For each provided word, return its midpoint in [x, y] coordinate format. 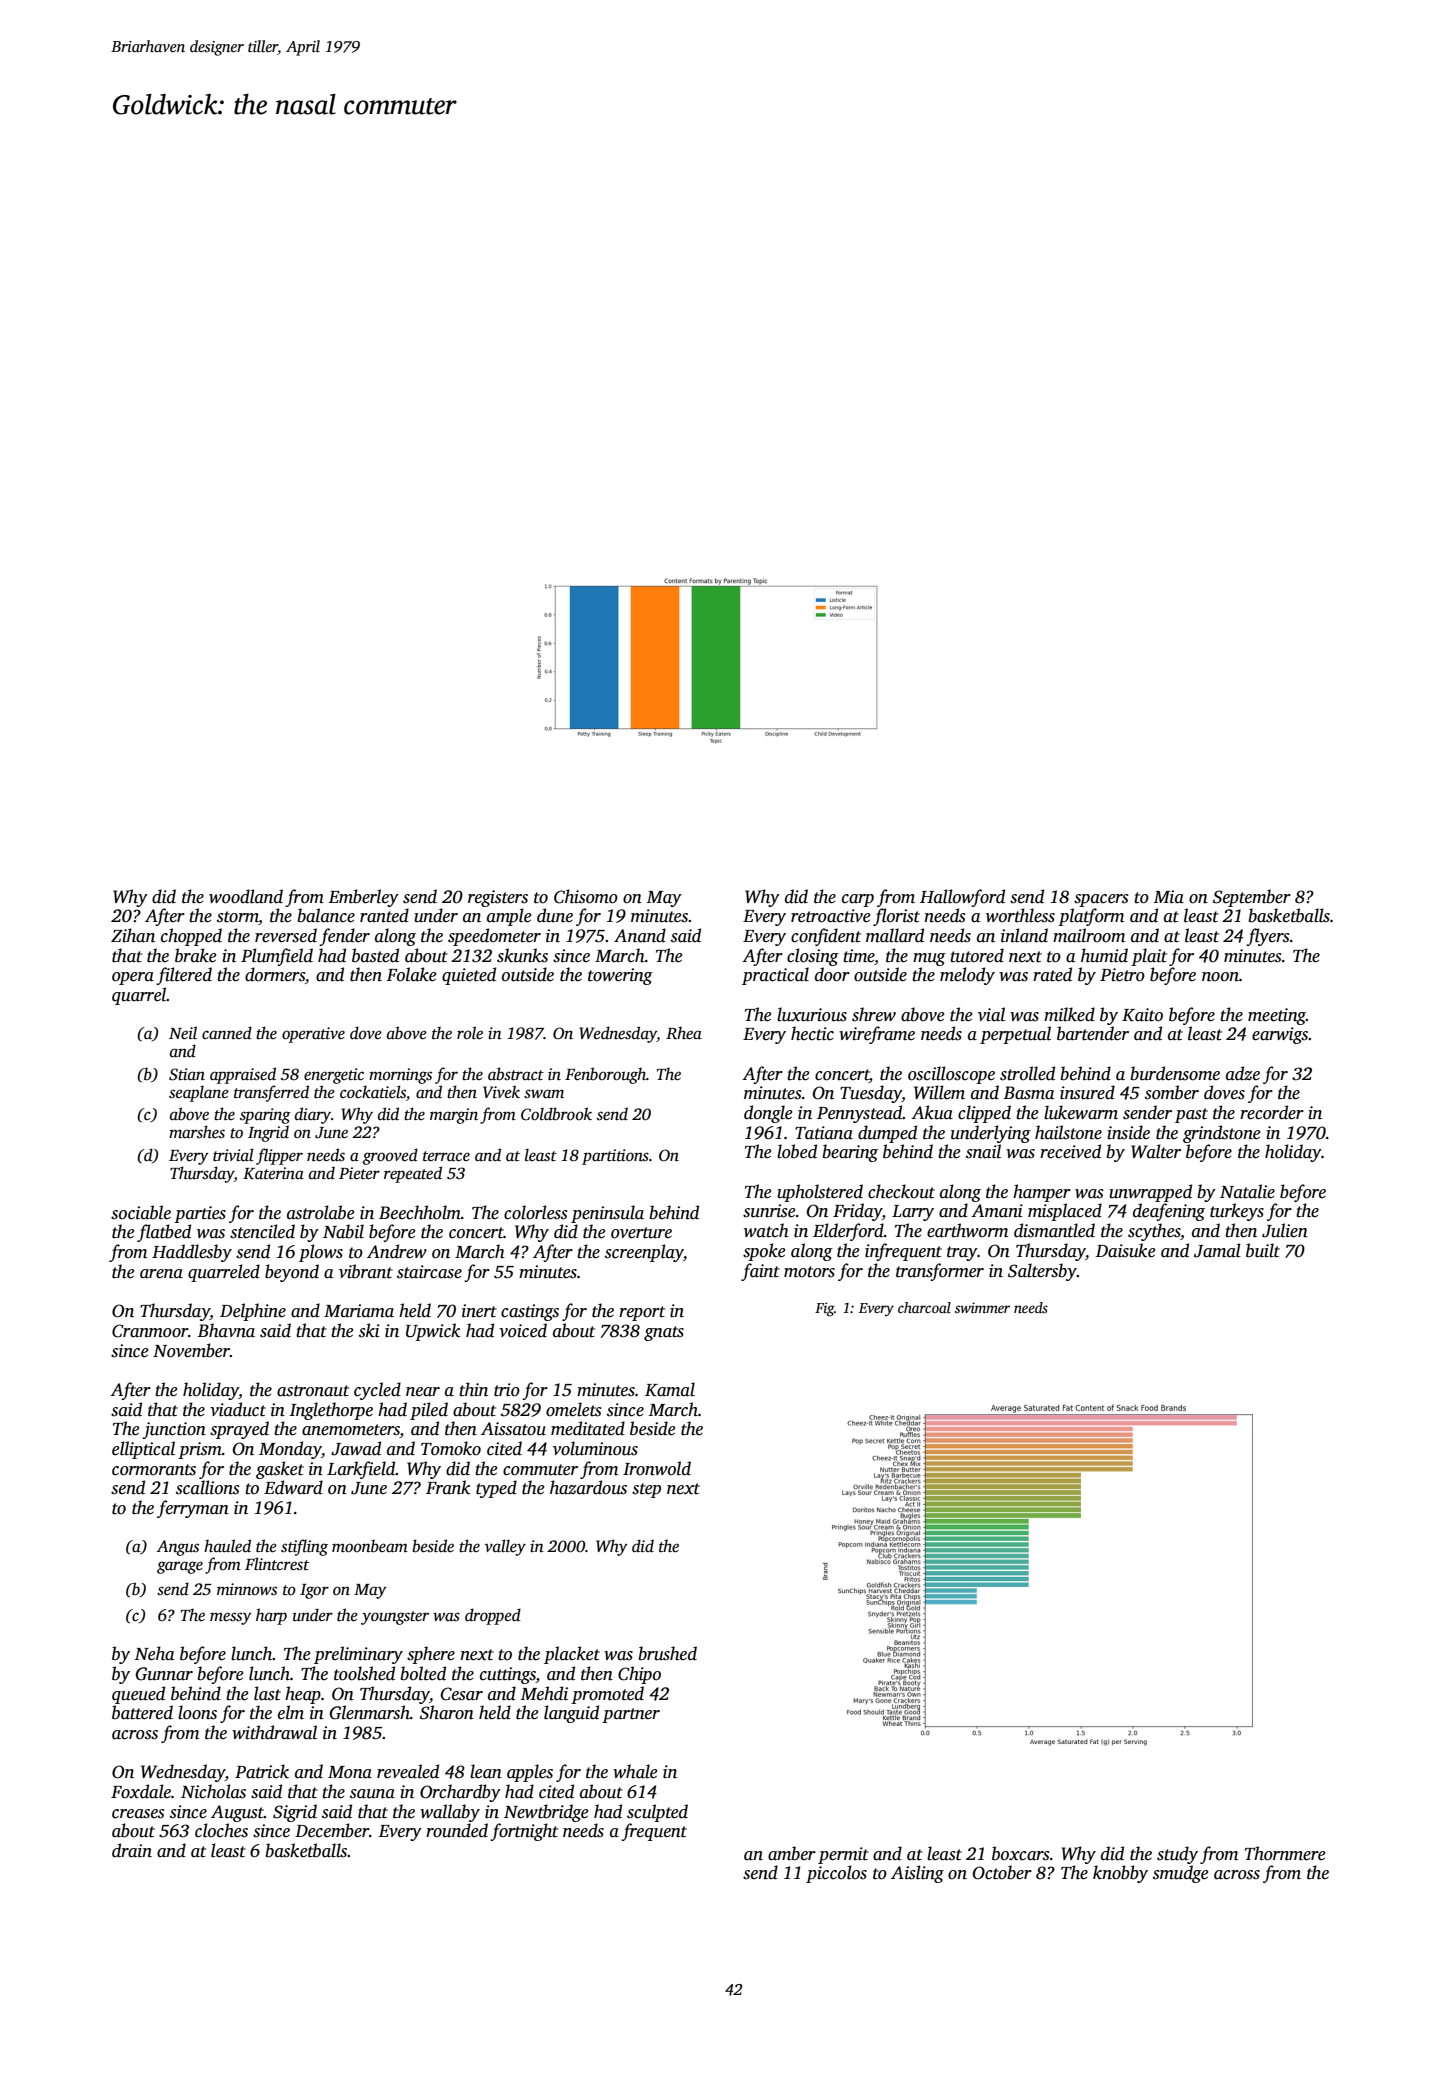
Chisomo [586, 896]
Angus [178, 1548]
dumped [887, 1134]
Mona [350, 1772]
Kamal [670, 1389]
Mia [1169, 897]
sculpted [657, 1813]
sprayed [239, 1430]
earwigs [1280, 1035]
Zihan [133, 935]
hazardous [588, 1487]
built [1263, 1250]
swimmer [982, 1307]
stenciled [262, 1231]
